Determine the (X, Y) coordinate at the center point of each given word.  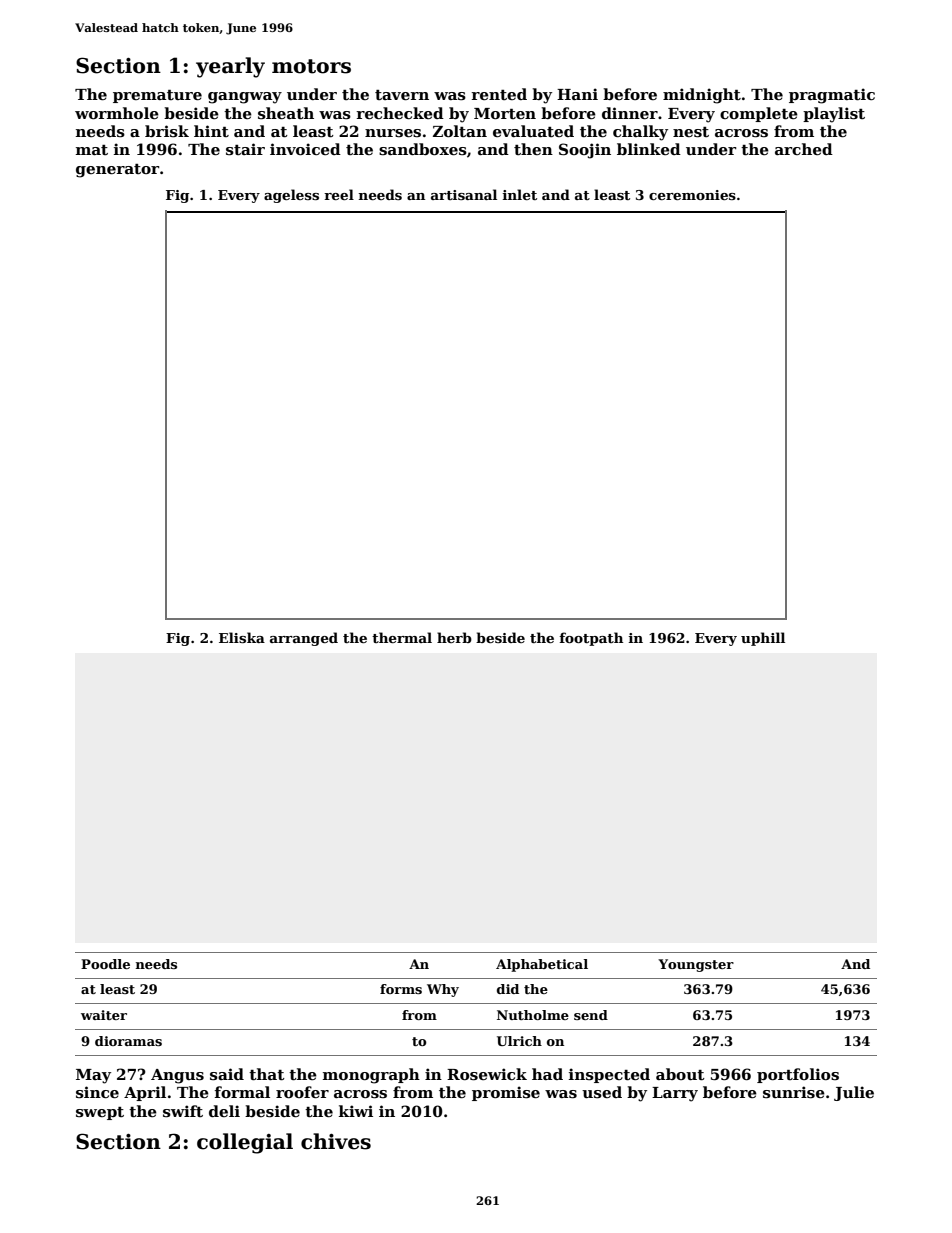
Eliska (242, 637)
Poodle (105, 964)
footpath (591, 639)
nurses (393, 133)
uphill (763, 639)
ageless (291, 196)
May (93, 1076)
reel (339, 194)
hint (211, 131)
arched (804, 149)
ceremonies (692, 195)
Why (443, 990)
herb (454, 637)
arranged (304, 639)
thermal (402, 637)
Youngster (696, 965)
